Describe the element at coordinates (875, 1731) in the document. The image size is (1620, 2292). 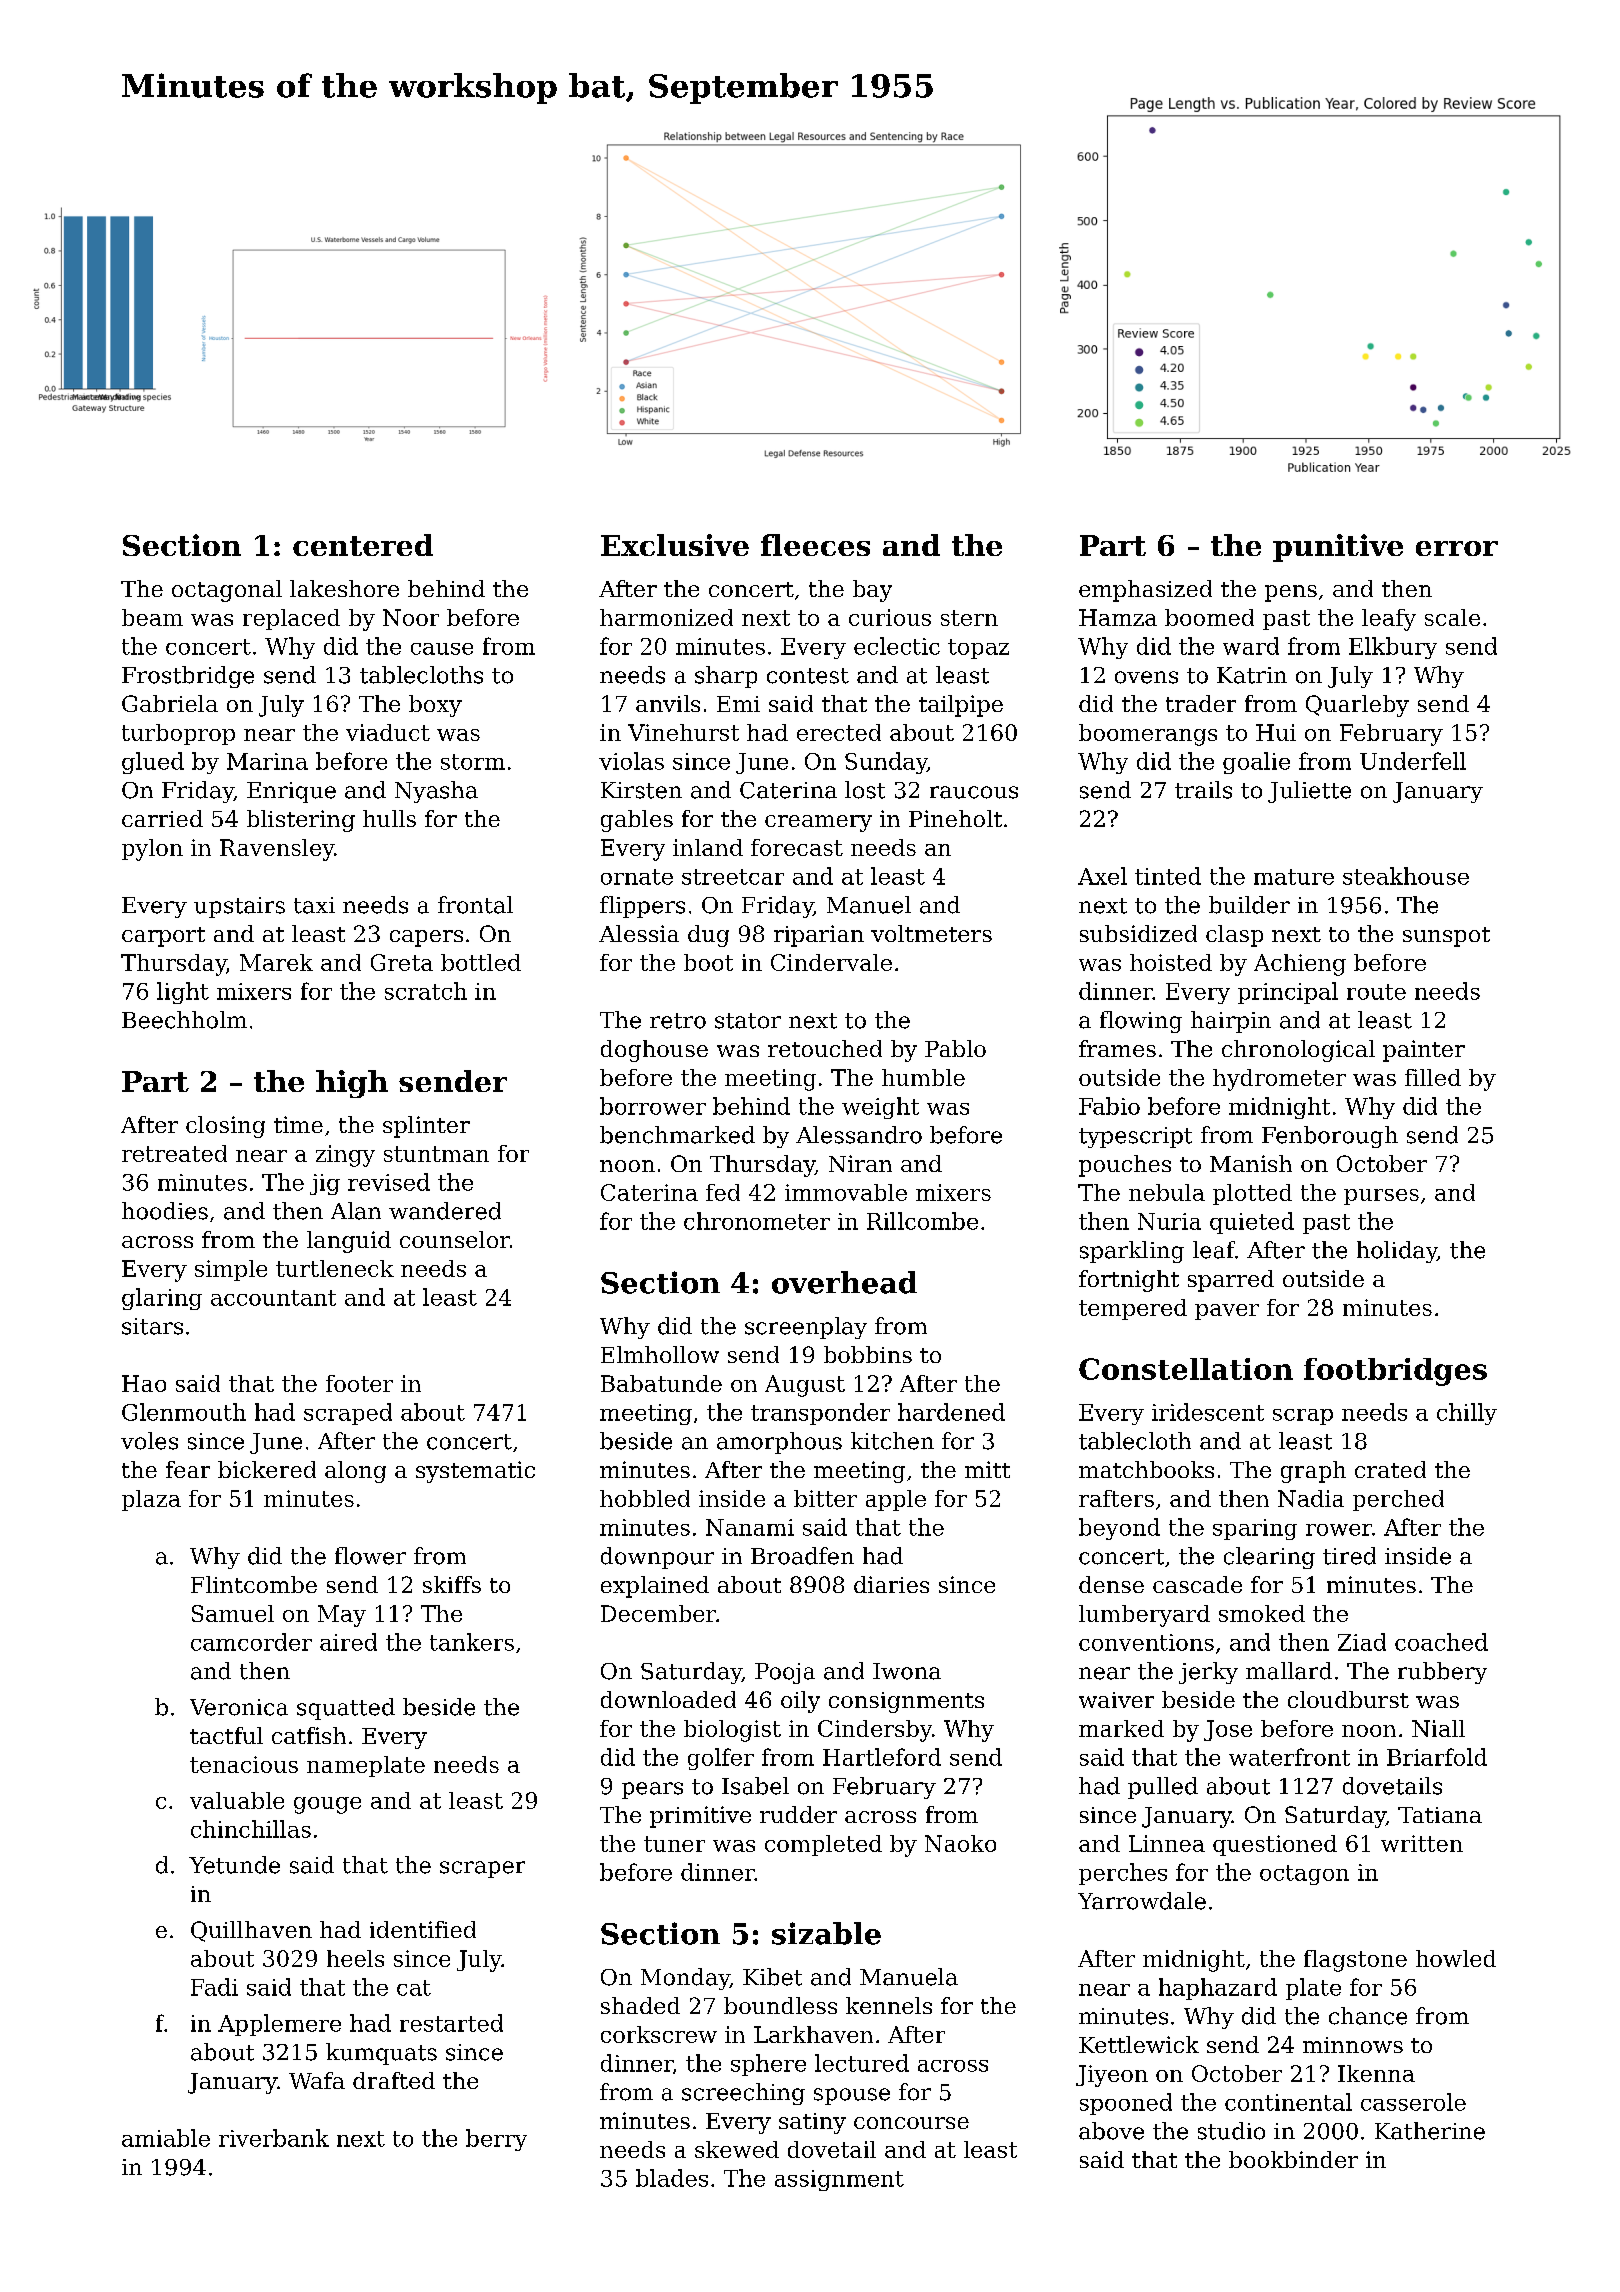
I see `Cindersby` at that location.
